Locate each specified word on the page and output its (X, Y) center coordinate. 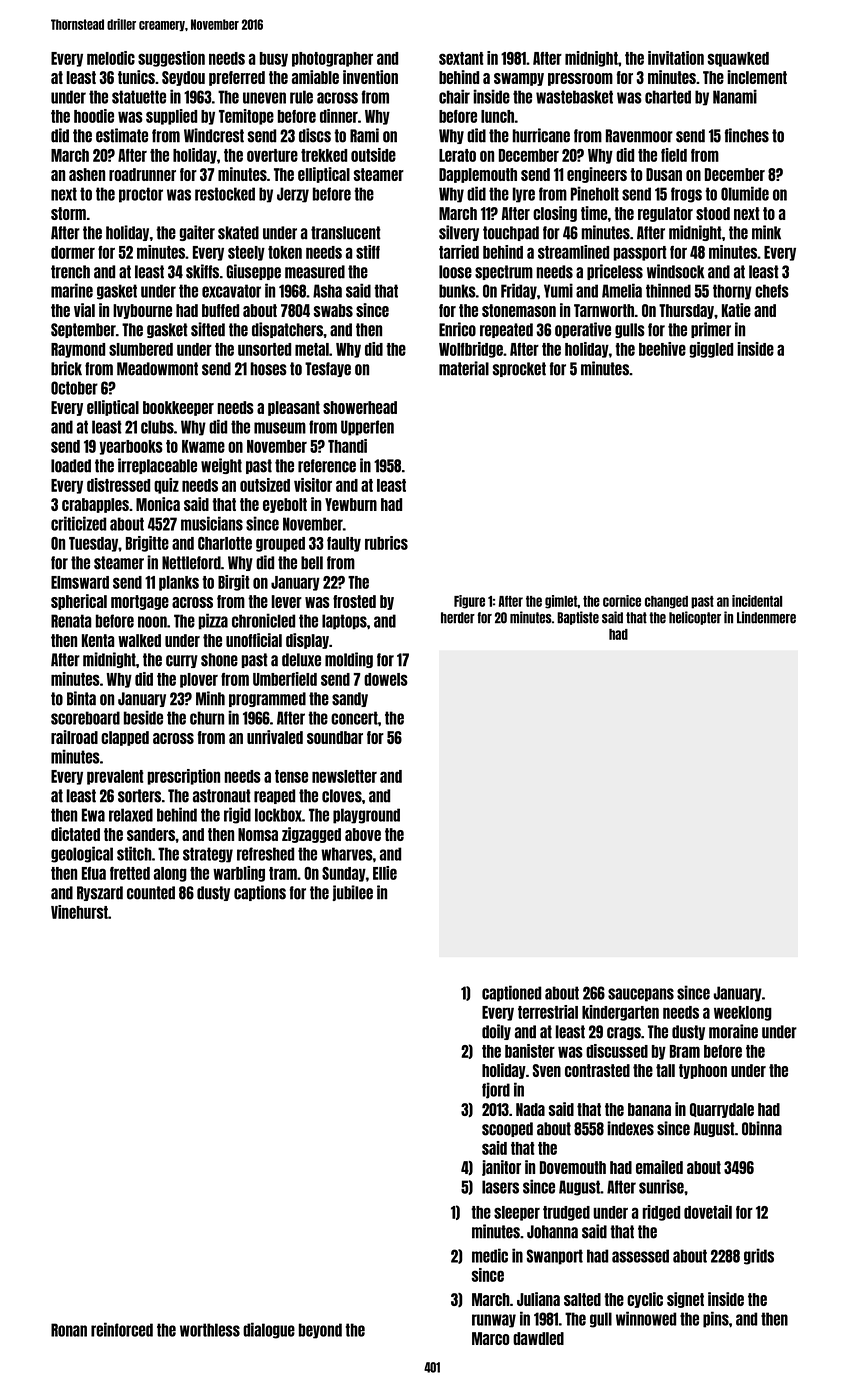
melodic (111, 58)
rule (301, 97)
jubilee (352, 893)
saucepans (641, 995)
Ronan (69, 1330)
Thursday (686, 311)
